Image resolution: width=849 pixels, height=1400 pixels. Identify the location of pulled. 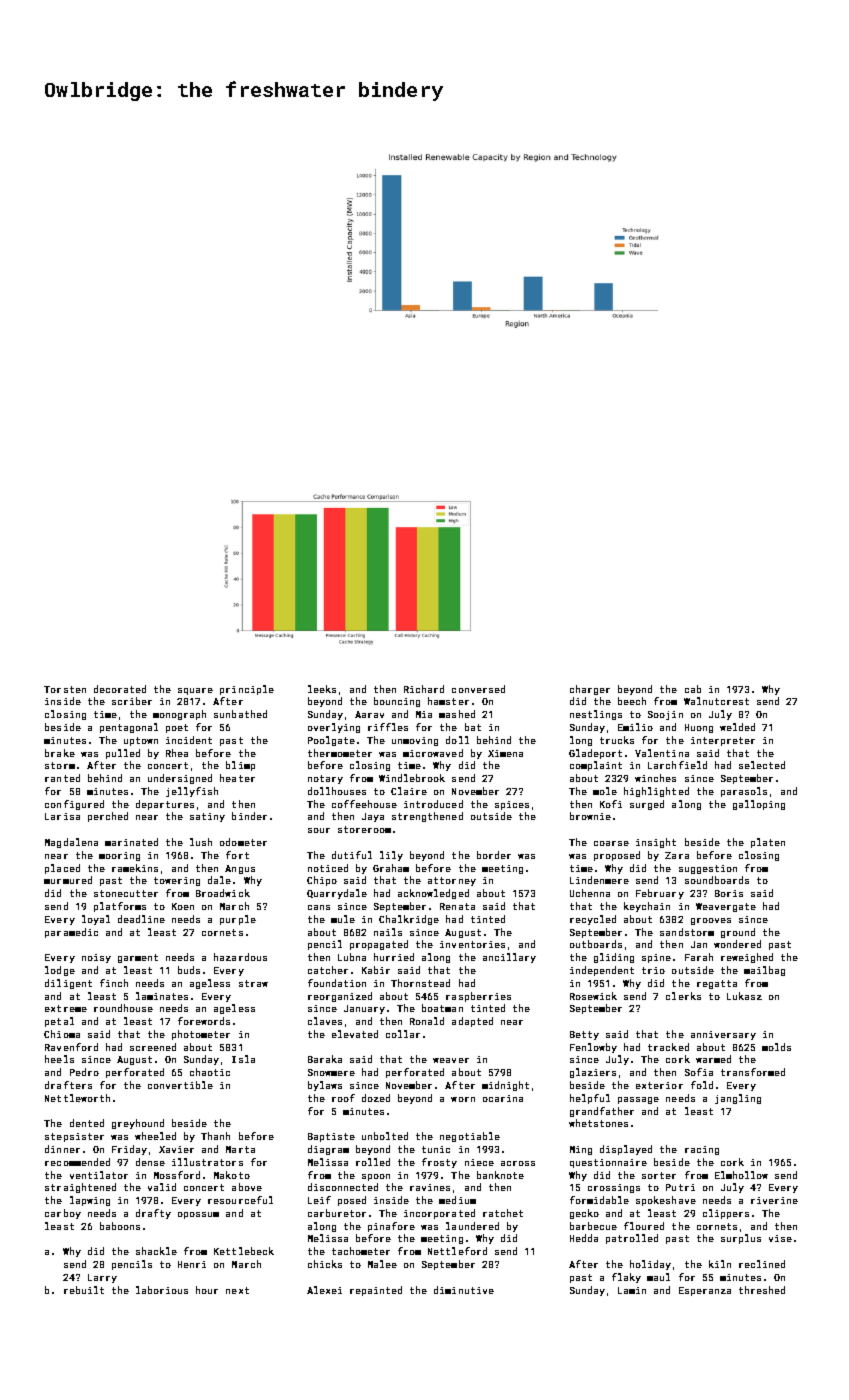
(123, 754).
